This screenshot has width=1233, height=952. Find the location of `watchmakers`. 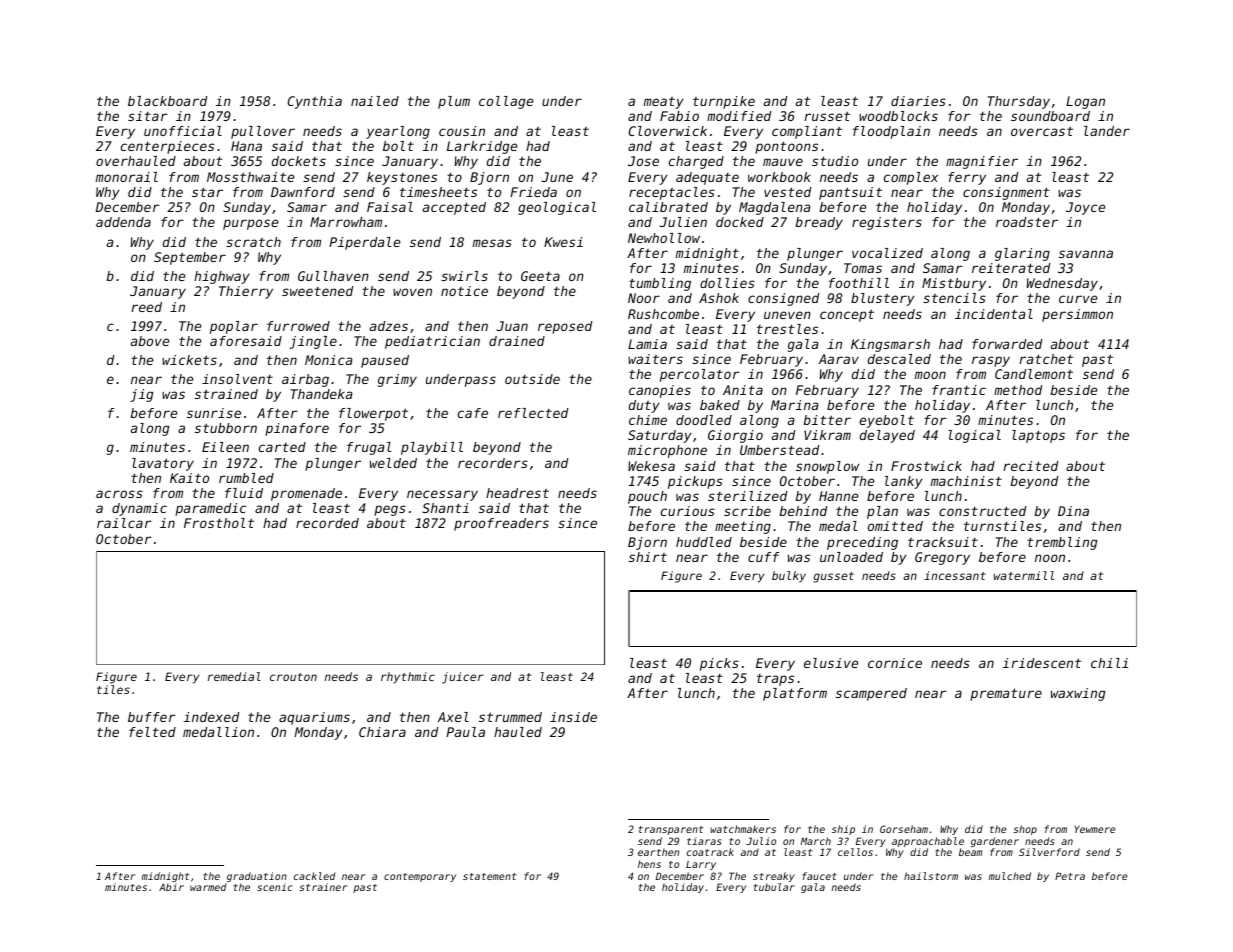

watchmakers is located at coordinates (743, 829).
